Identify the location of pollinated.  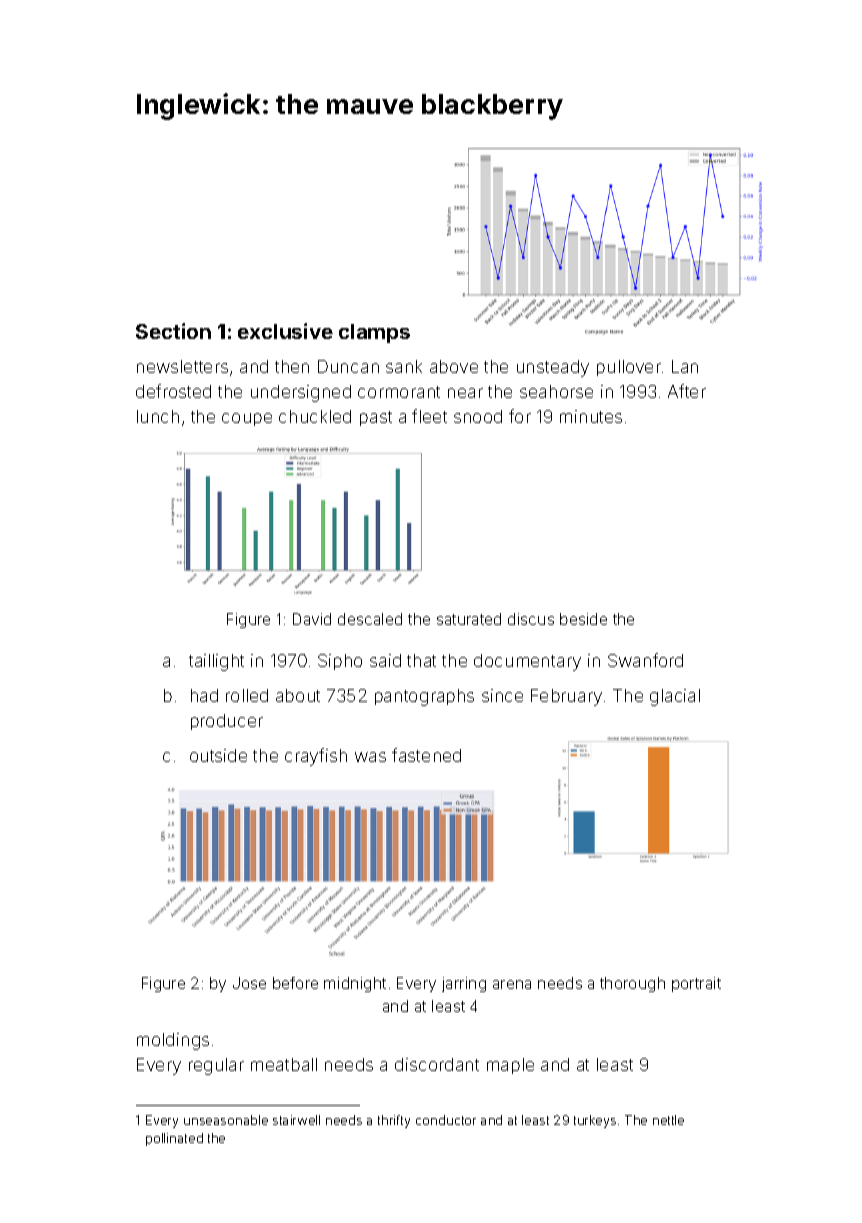
(174, 1139).
